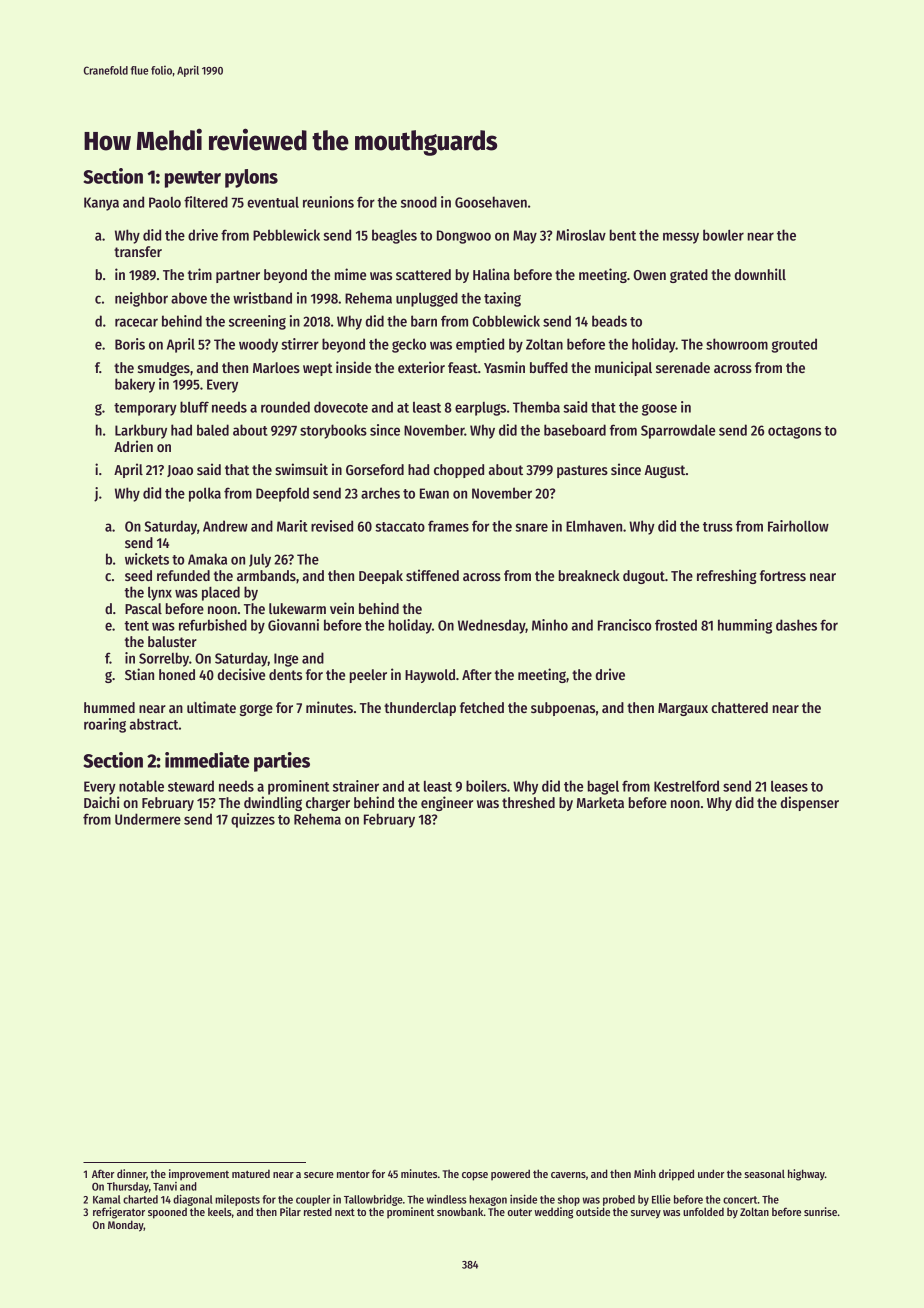 The height and width of the screenshot is (1308, 924). What do you see at coordinates (126, 1226) in the screenshot?
I see `Monday` at bounding box center [126, 1226].
